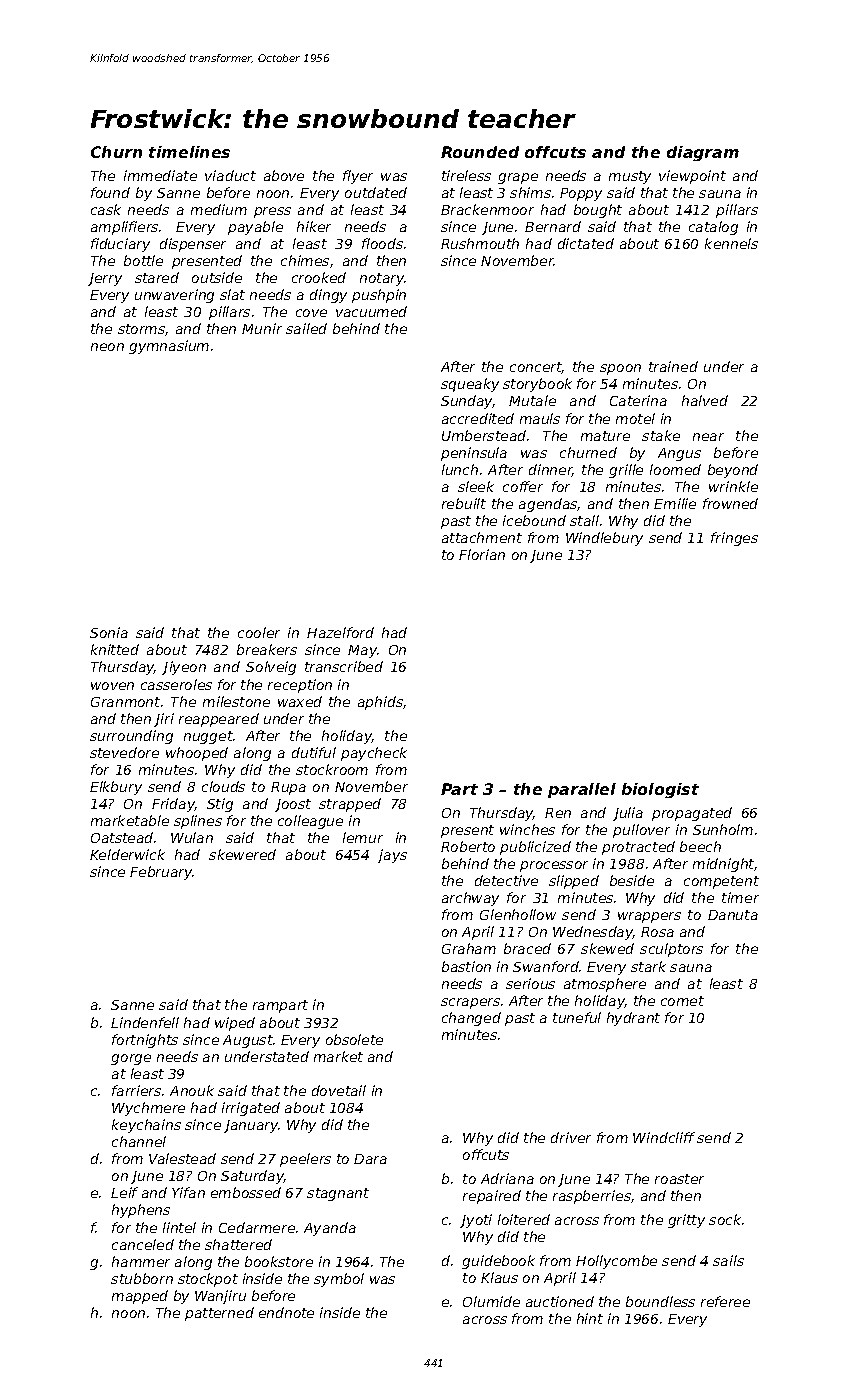 The height and width of the screenshot is (1400, 849). Describe the element at coordinates (160, 175) in the screenshot. I see `immediate` at that location.
